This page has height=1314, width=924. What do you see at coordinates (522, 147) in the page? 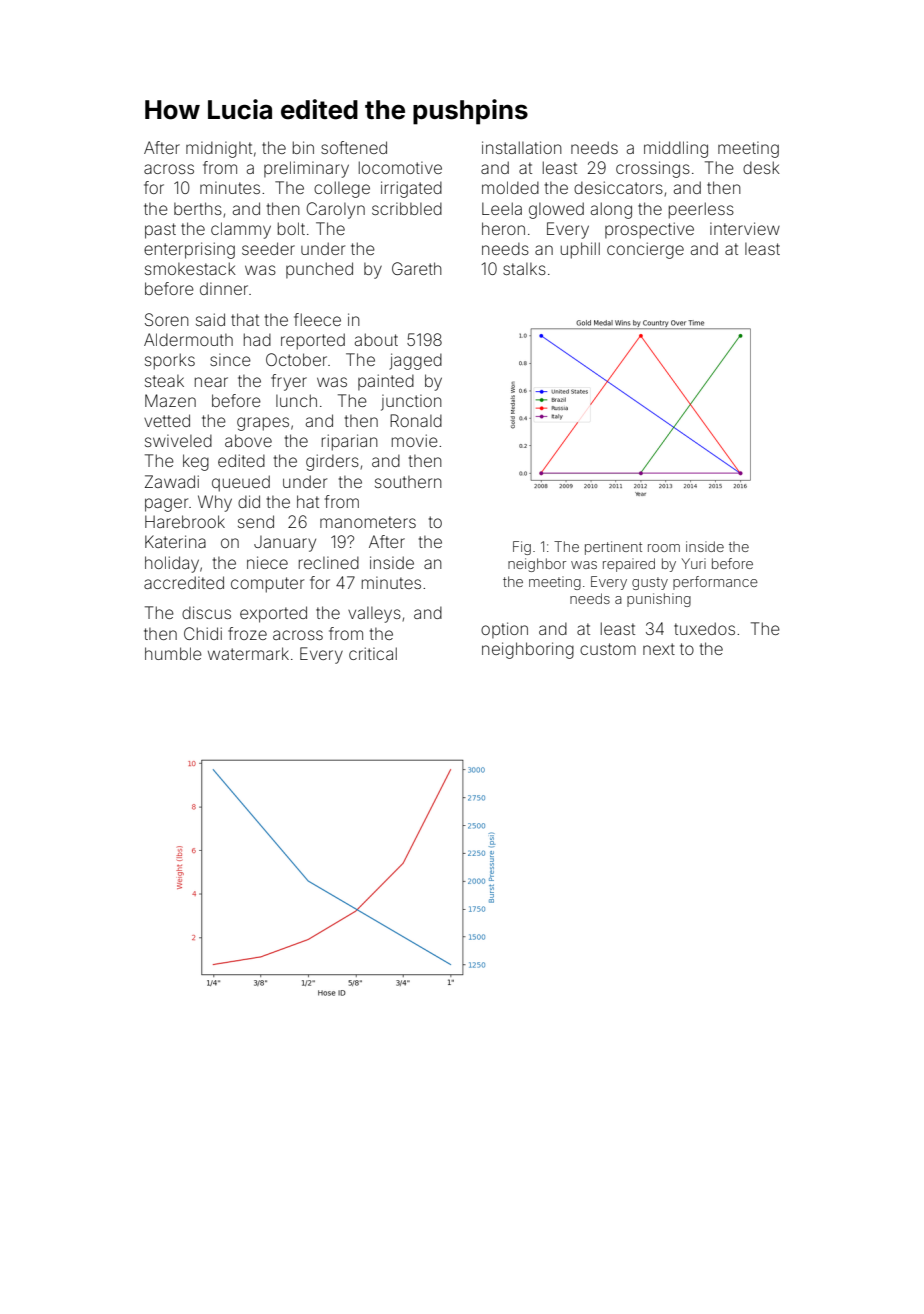
I see `installation` at bounding box center [522, 147].
